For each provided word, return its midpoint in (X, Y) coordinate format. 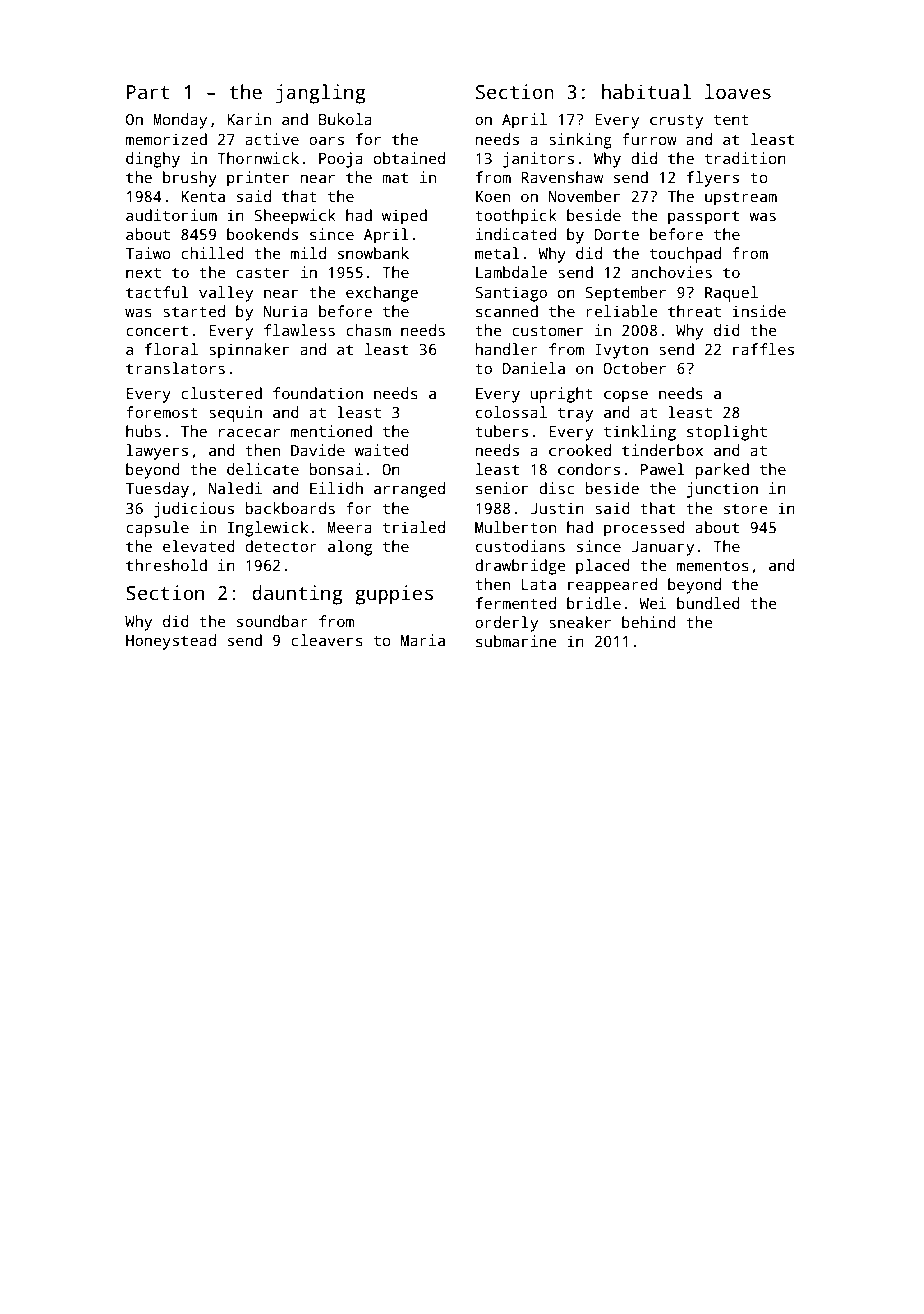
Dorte (617, 234)
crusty (676, 122)
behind (649, 622)
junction (722, 490)
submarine (516, 641)
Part (148, 92)
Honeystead (171, 642)
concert (157, 331)
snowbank (373, 253)
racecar (249, 432)
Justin (557, 508)
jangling (320, 94)
